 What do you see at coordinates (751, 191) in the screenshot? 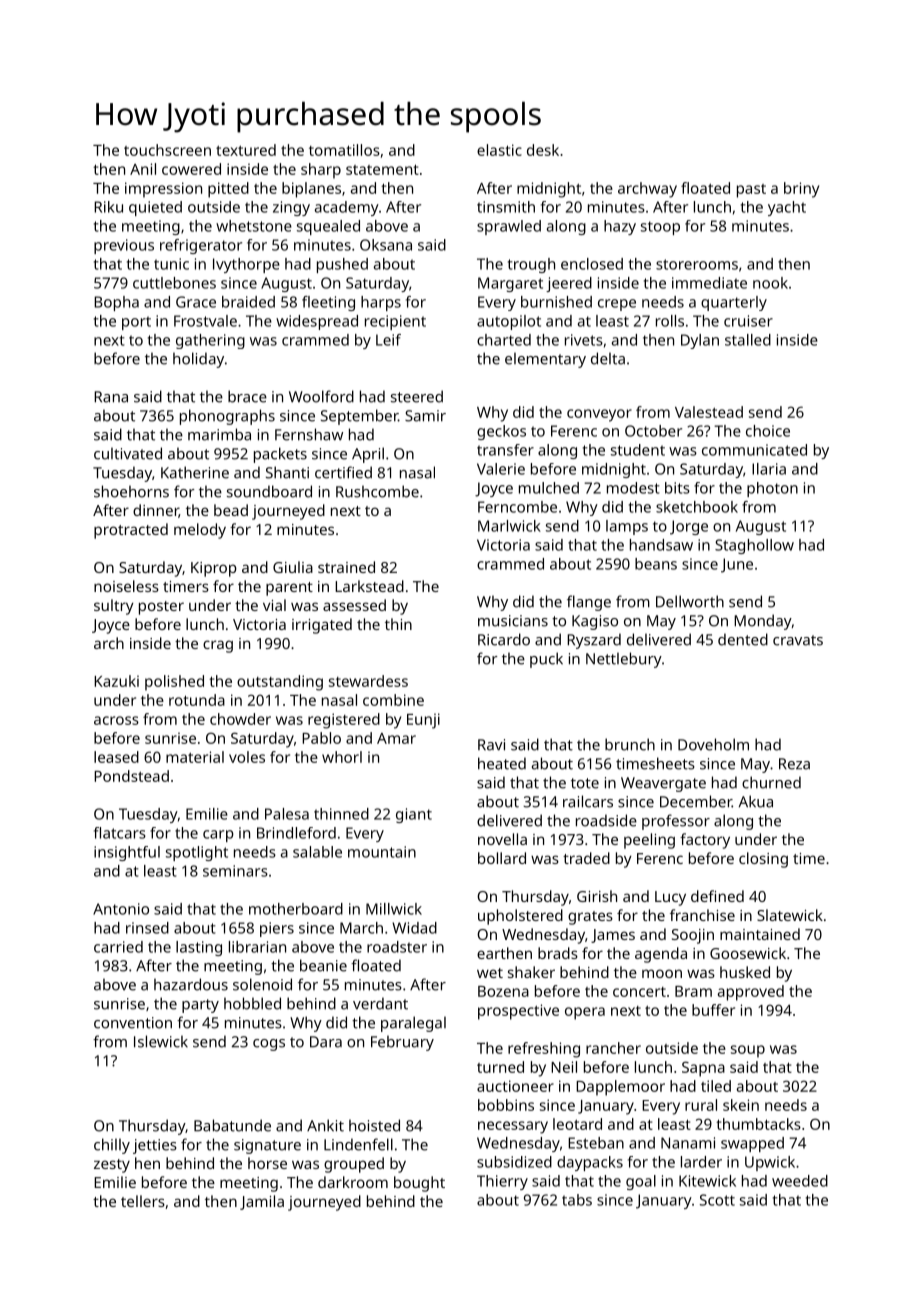
I see `past` at bounding box center [751, 191].
